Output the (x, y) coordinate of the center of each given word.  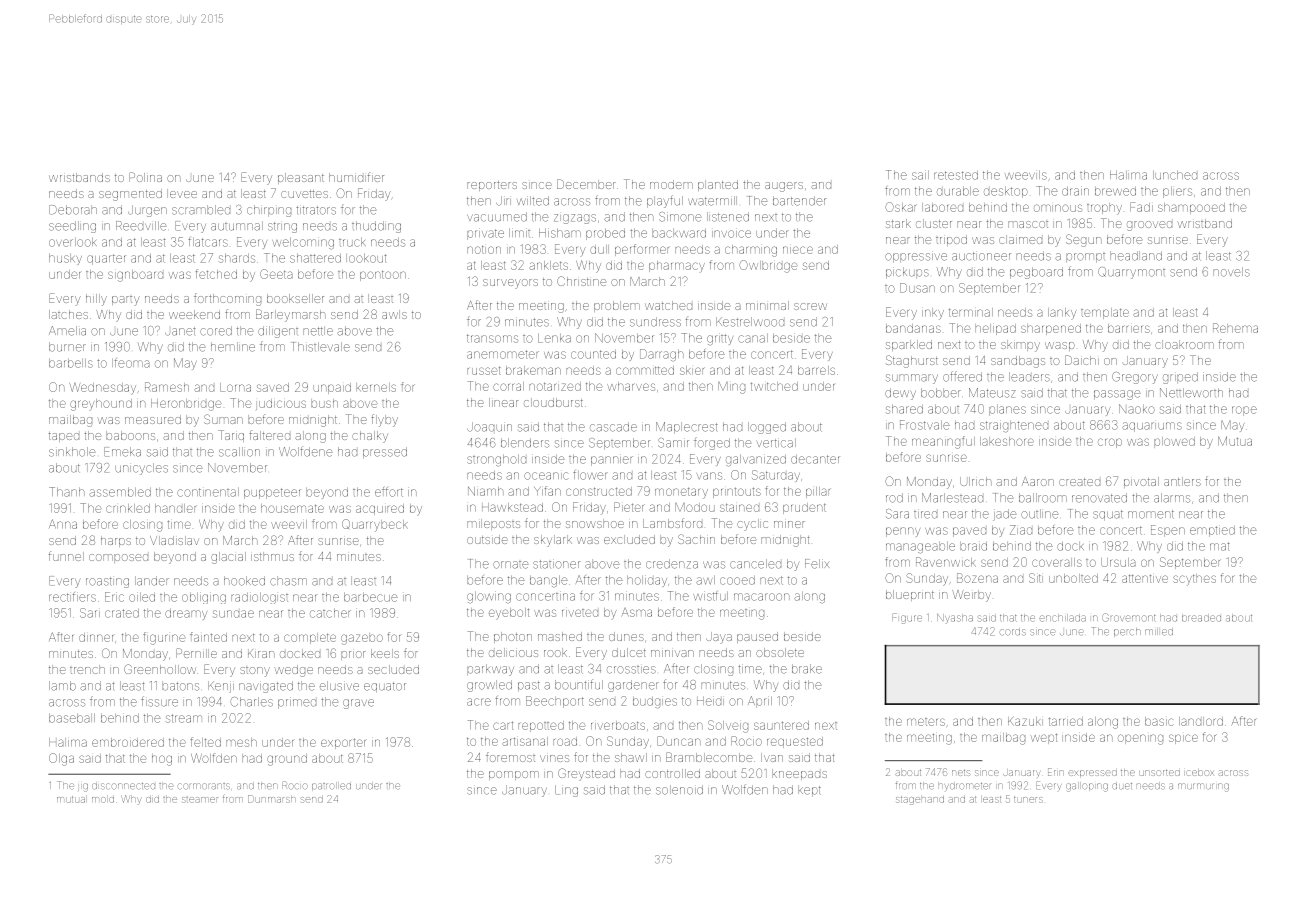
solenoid (679, 790)
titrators (316, 210)
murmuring (1203, 787)
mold (103, 800)
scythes (1194, 580)
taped (64, 437)
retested (956, 175)
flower (590, 475)
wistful (710, 596)
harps (116, 541)
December (586, 184)
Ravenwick (946, 562)
